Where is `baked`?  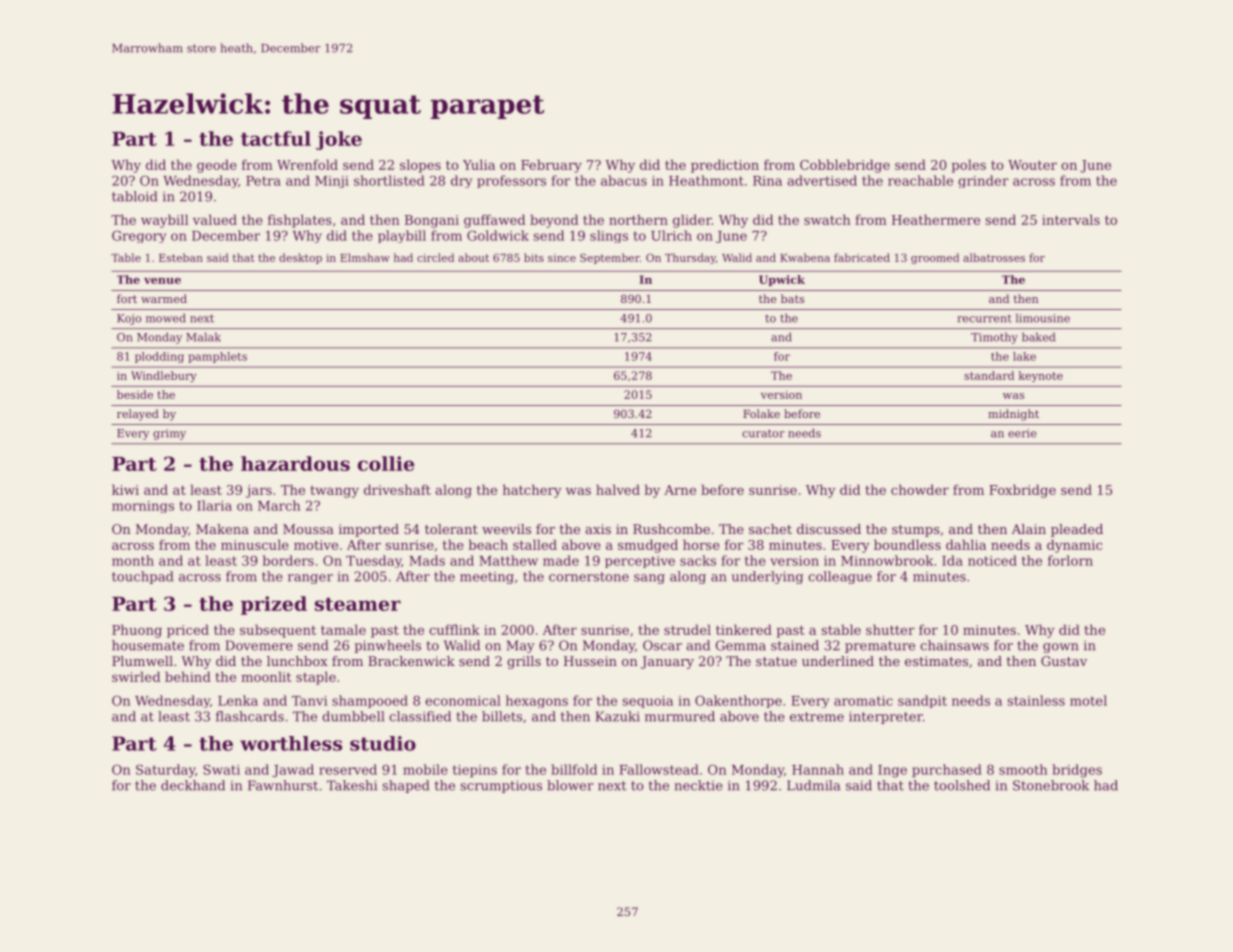
baked is located at coordinates (1038, 337).
